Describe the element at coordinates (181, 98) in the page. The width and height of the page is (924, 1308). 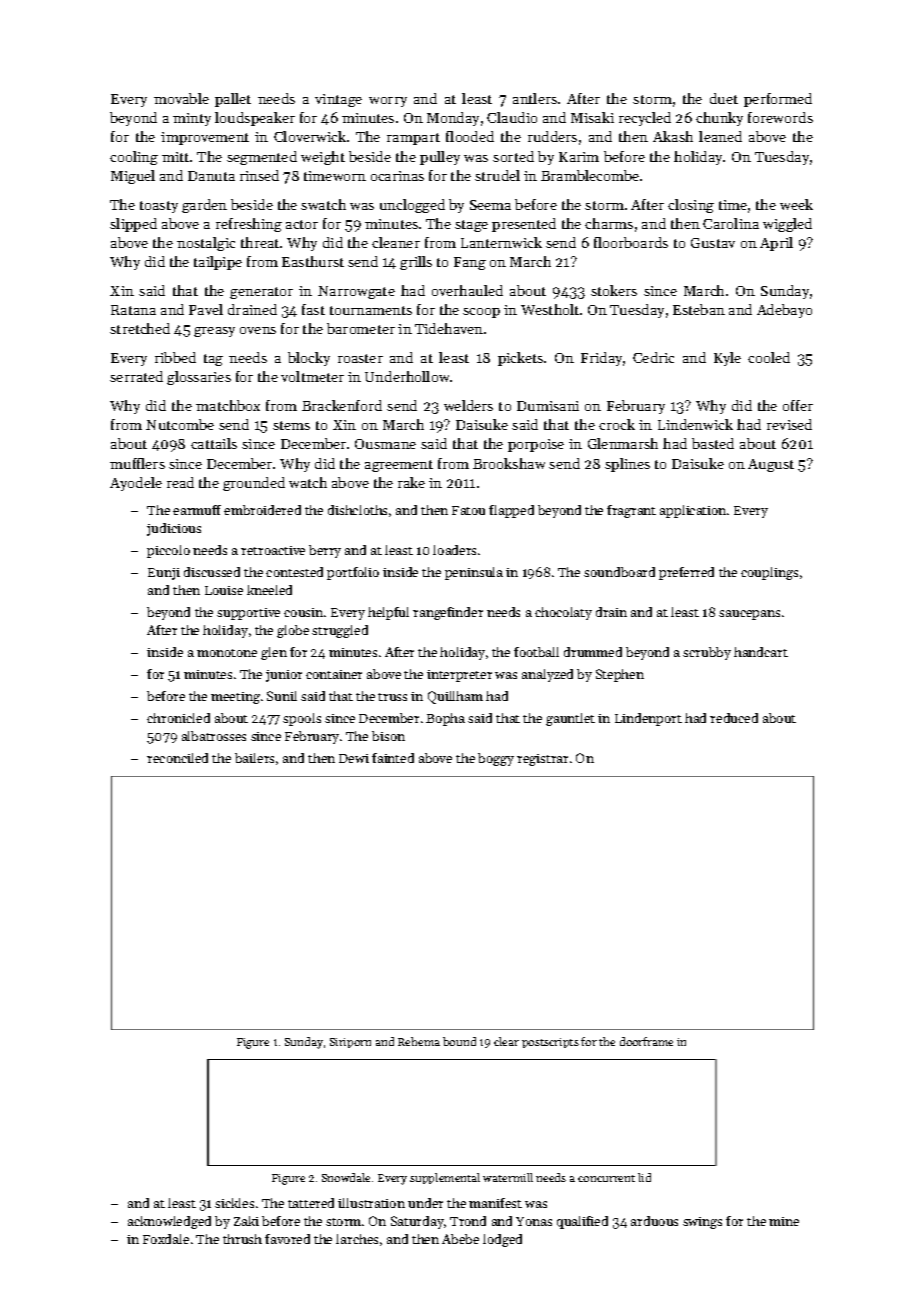
I see `movable` at that location.
